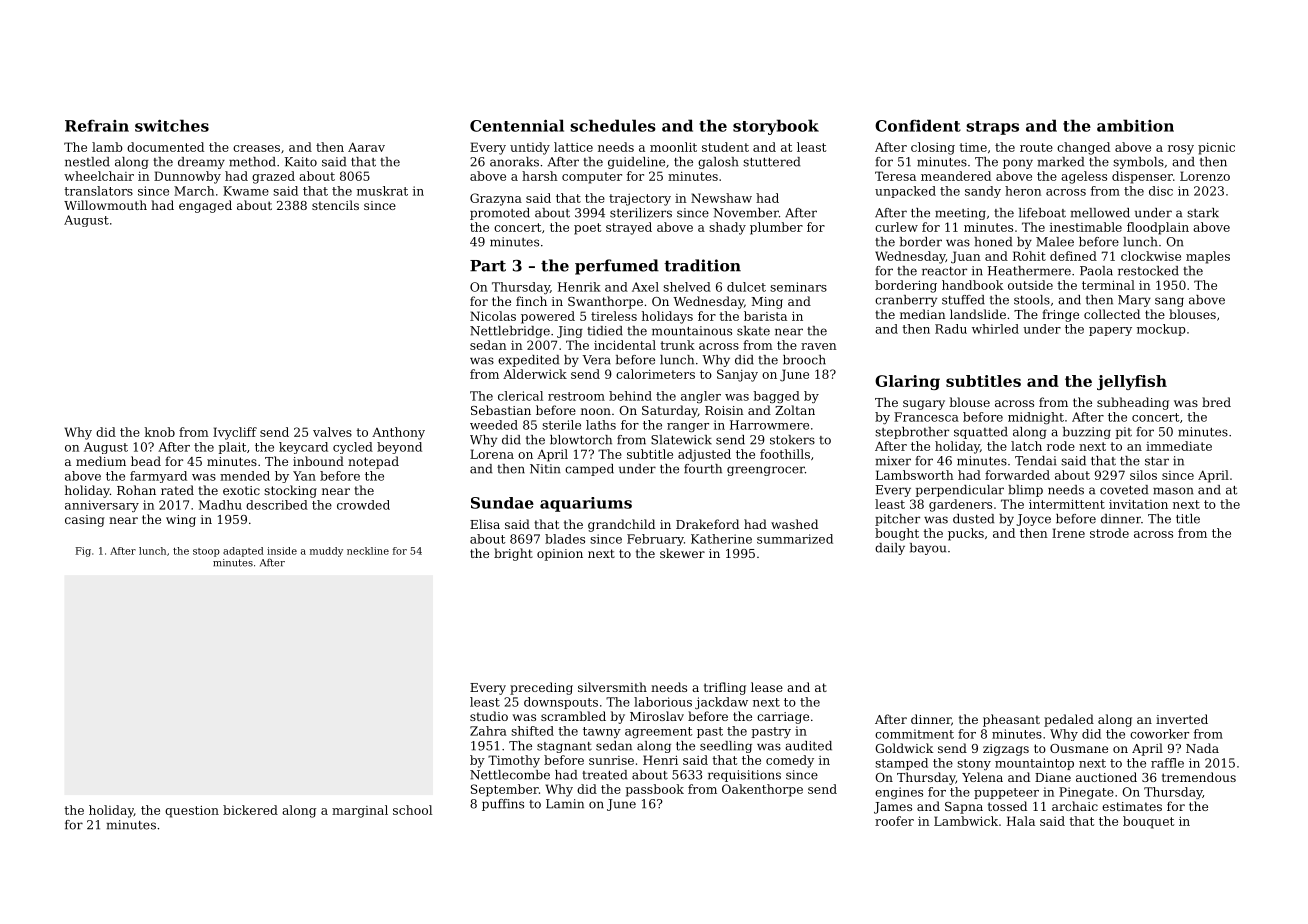 This screenshot has height=924, width=1308. I want to click on Refrain, so click(97, 125).
